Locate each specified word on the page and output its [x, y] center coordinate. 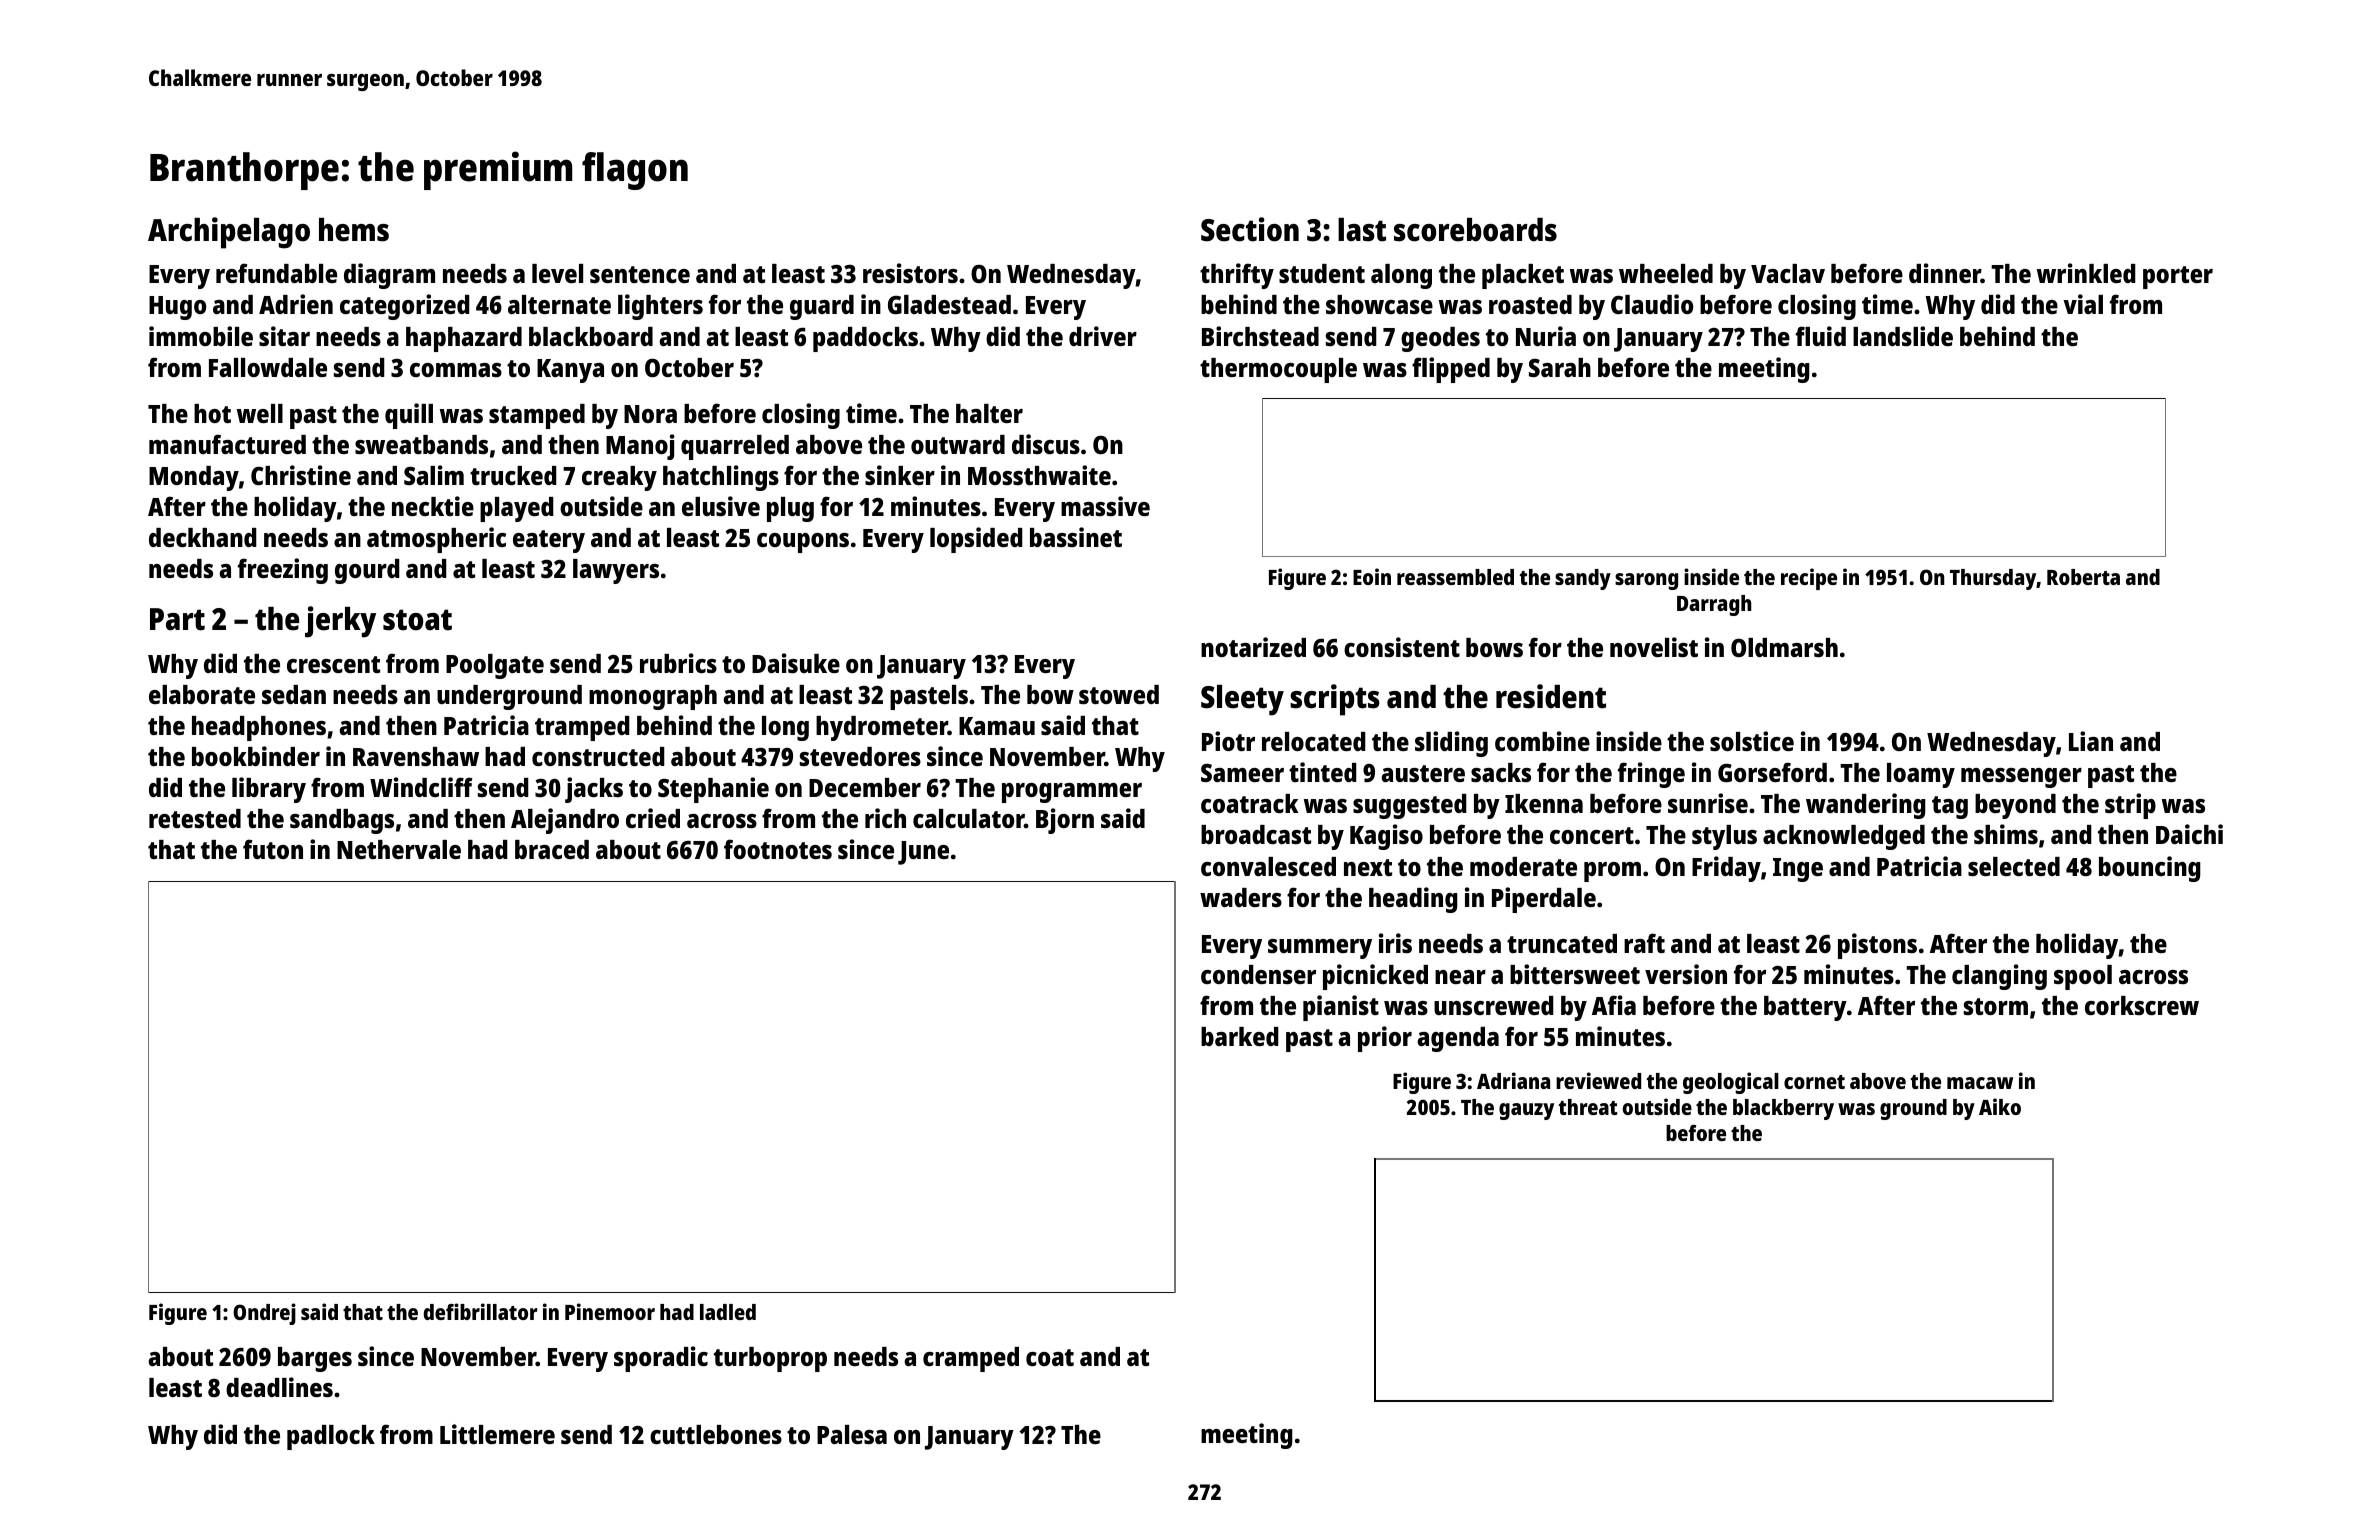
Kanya [570, 371]
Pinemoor [610, 1311]
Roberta [2083, 577]
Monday [194, 478]
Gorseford [1772, 772]
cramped [971, 1359]
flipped [1451, 370]
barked [1240, 1036]
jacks [594, 790]
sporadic [661, 1359]
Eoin [1372, 576]
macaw [1980, 1083]
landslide [1903, 336]
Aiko [2000, 1106]
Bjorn [1065, 821]
